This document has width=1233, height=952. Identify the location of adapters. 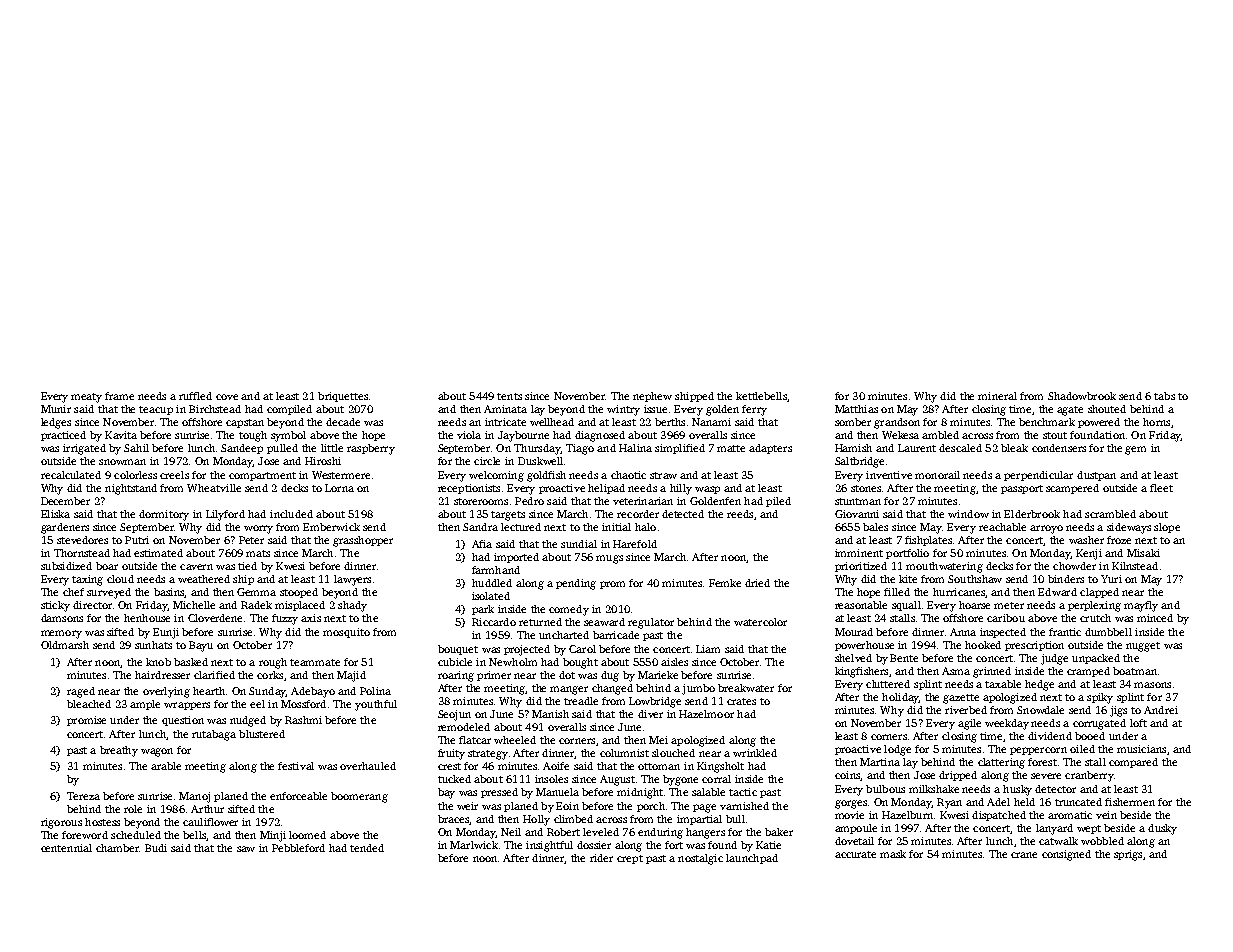
(770, 449).
